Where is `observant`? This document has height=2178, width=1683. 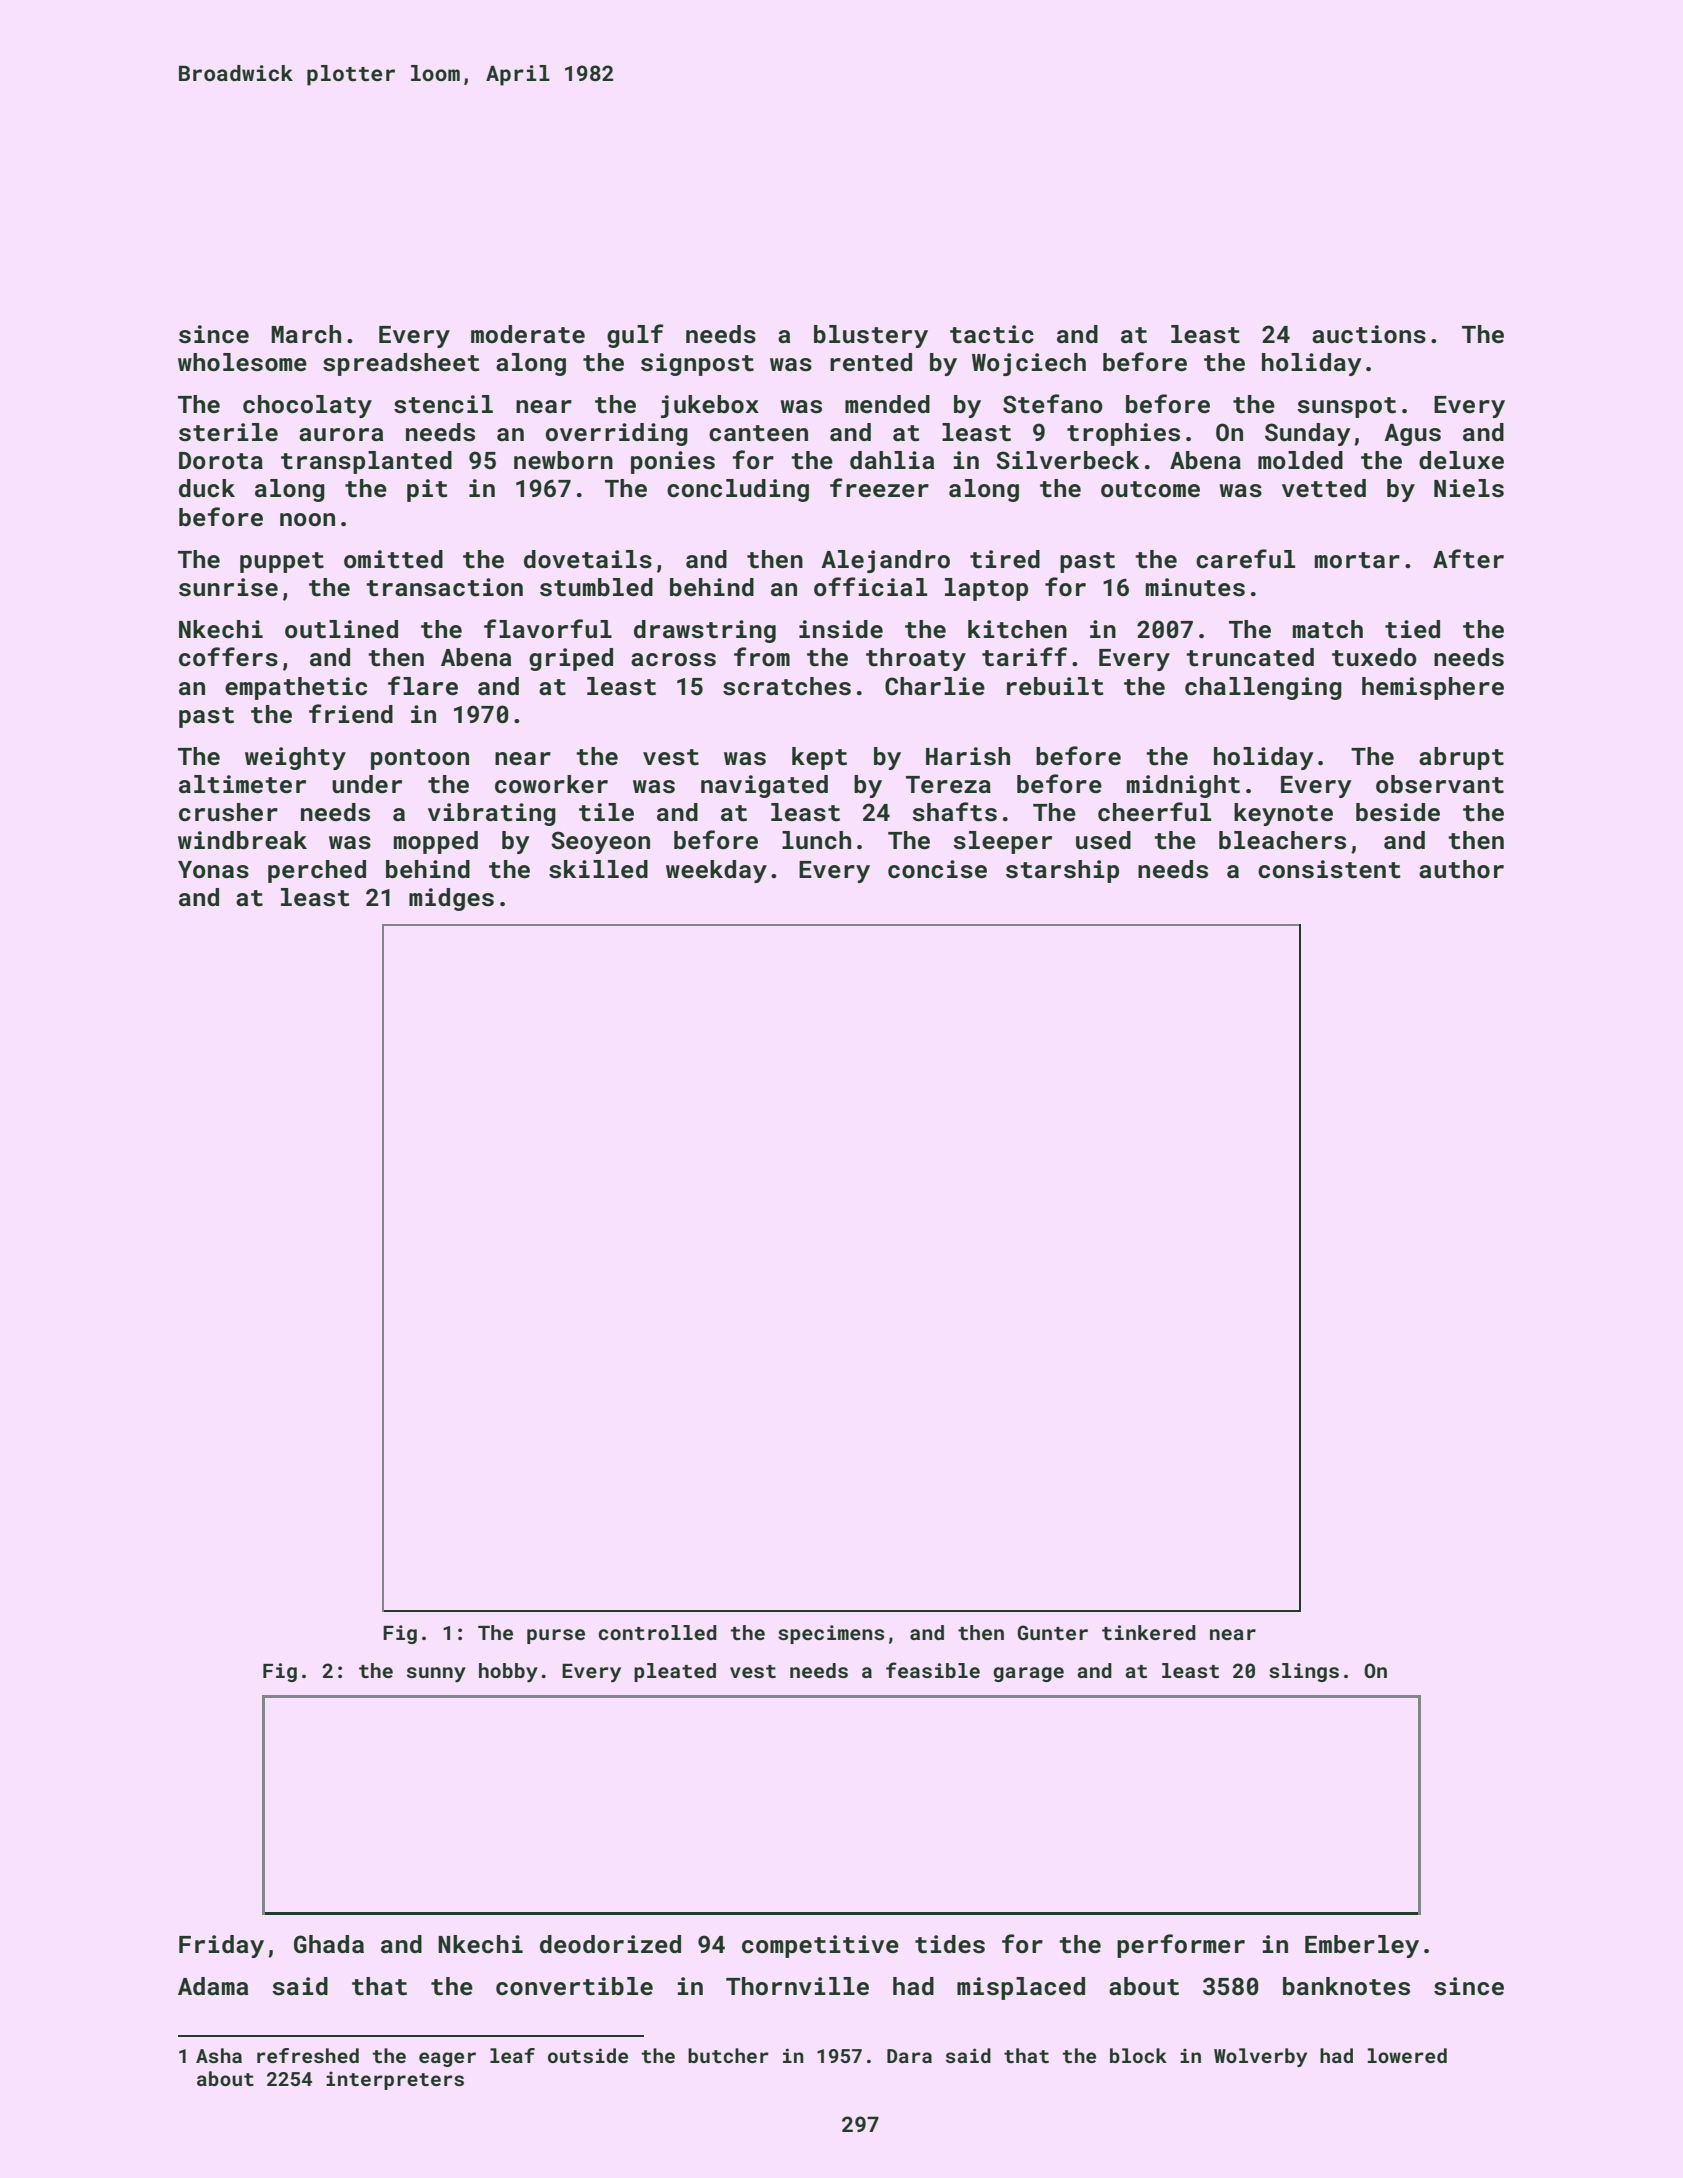 observant is located at coordinates (1440, 784).
